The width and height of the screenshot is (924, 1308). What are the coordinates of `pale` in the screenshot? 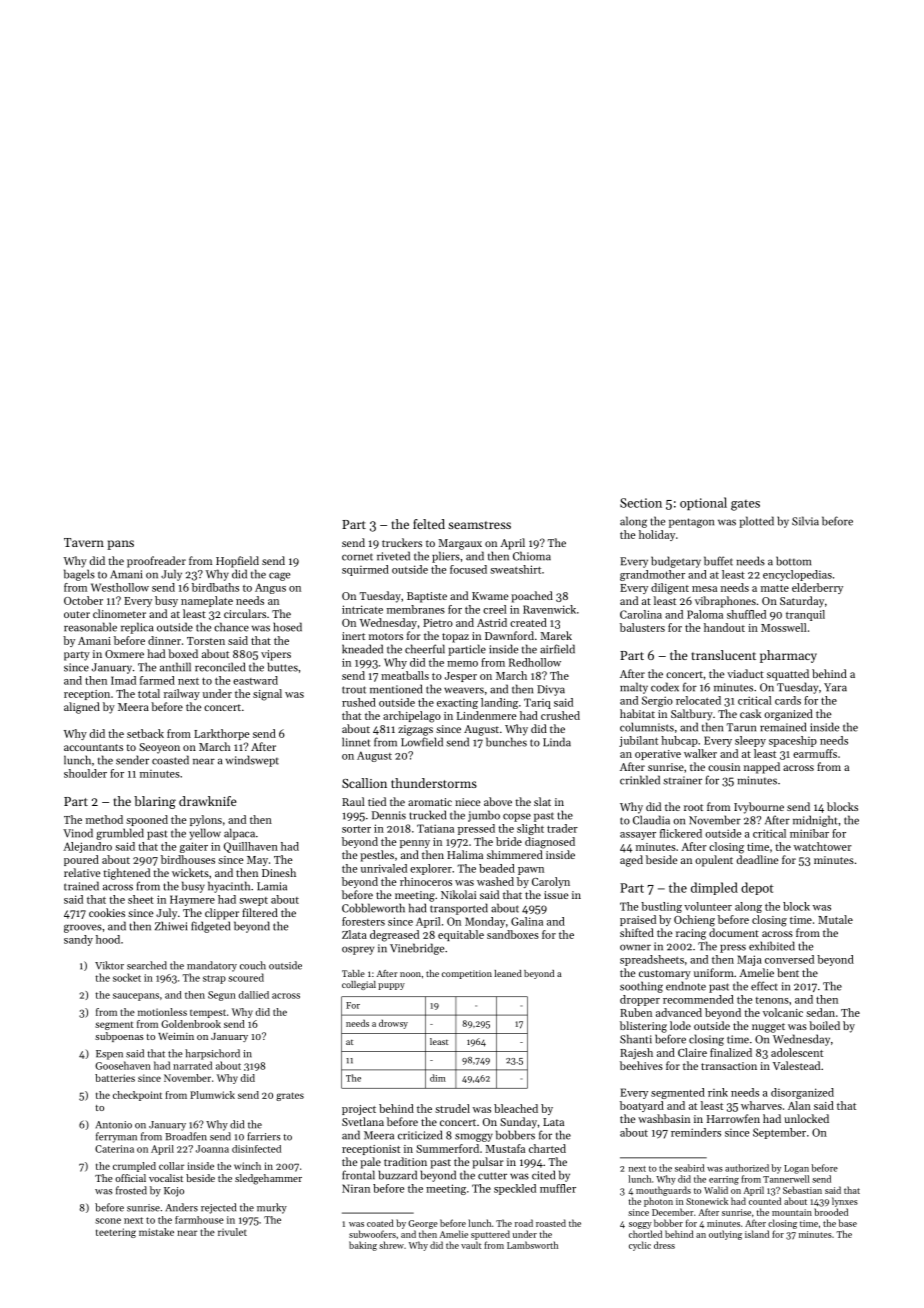 It's located at (370, 1163).
